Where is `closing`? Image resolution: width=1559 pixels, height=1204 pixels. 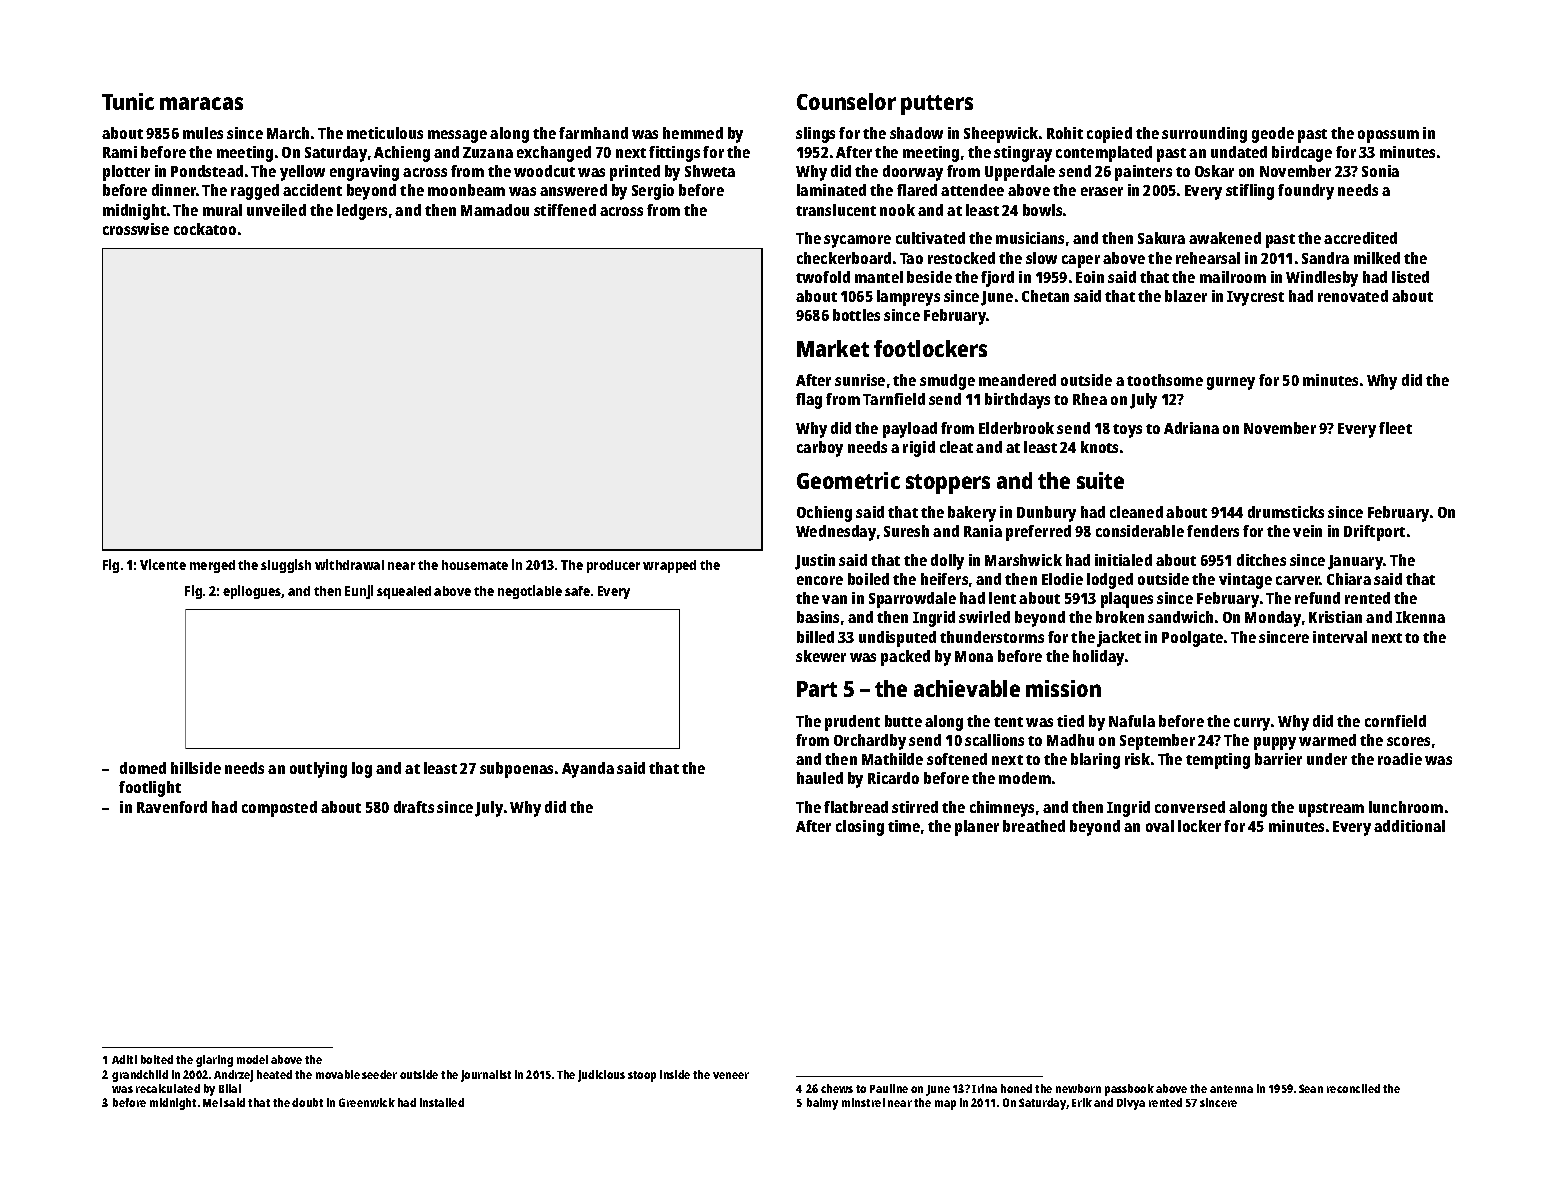
closing is located at coordinates (860, 828).
